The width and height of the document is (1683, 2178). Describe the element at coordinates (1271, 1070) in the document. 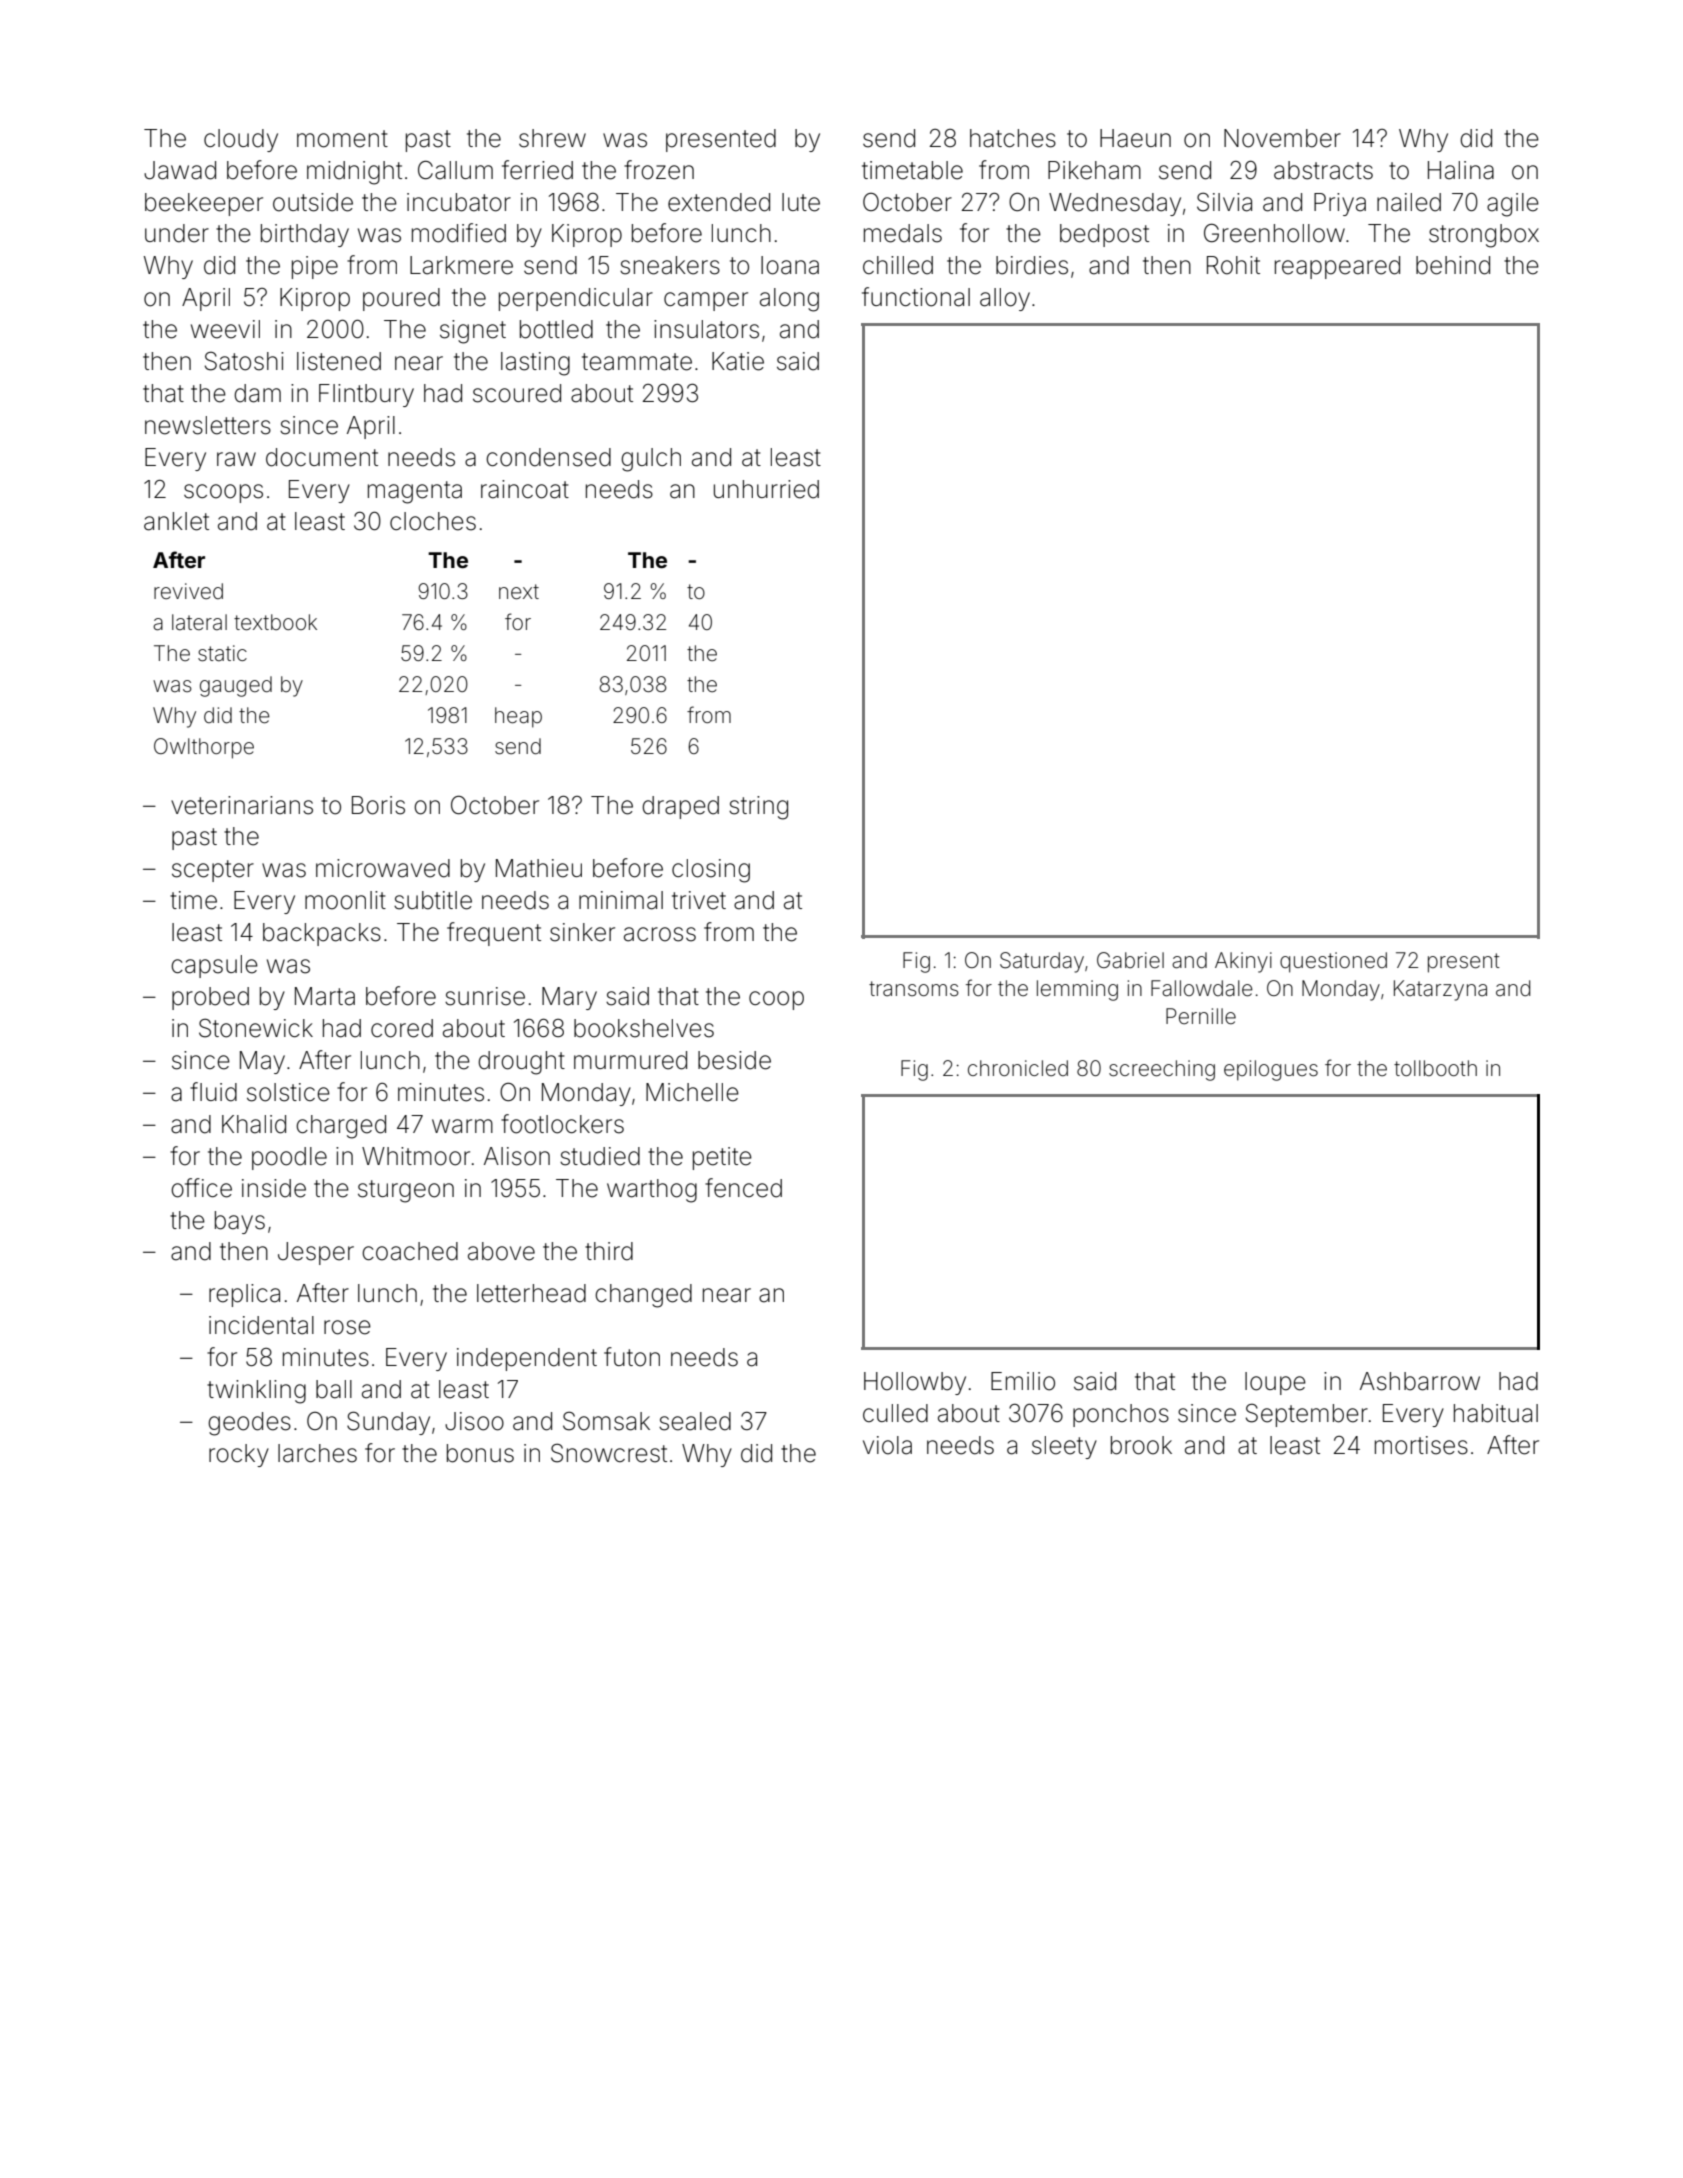

I see `epilogues` at that location.
